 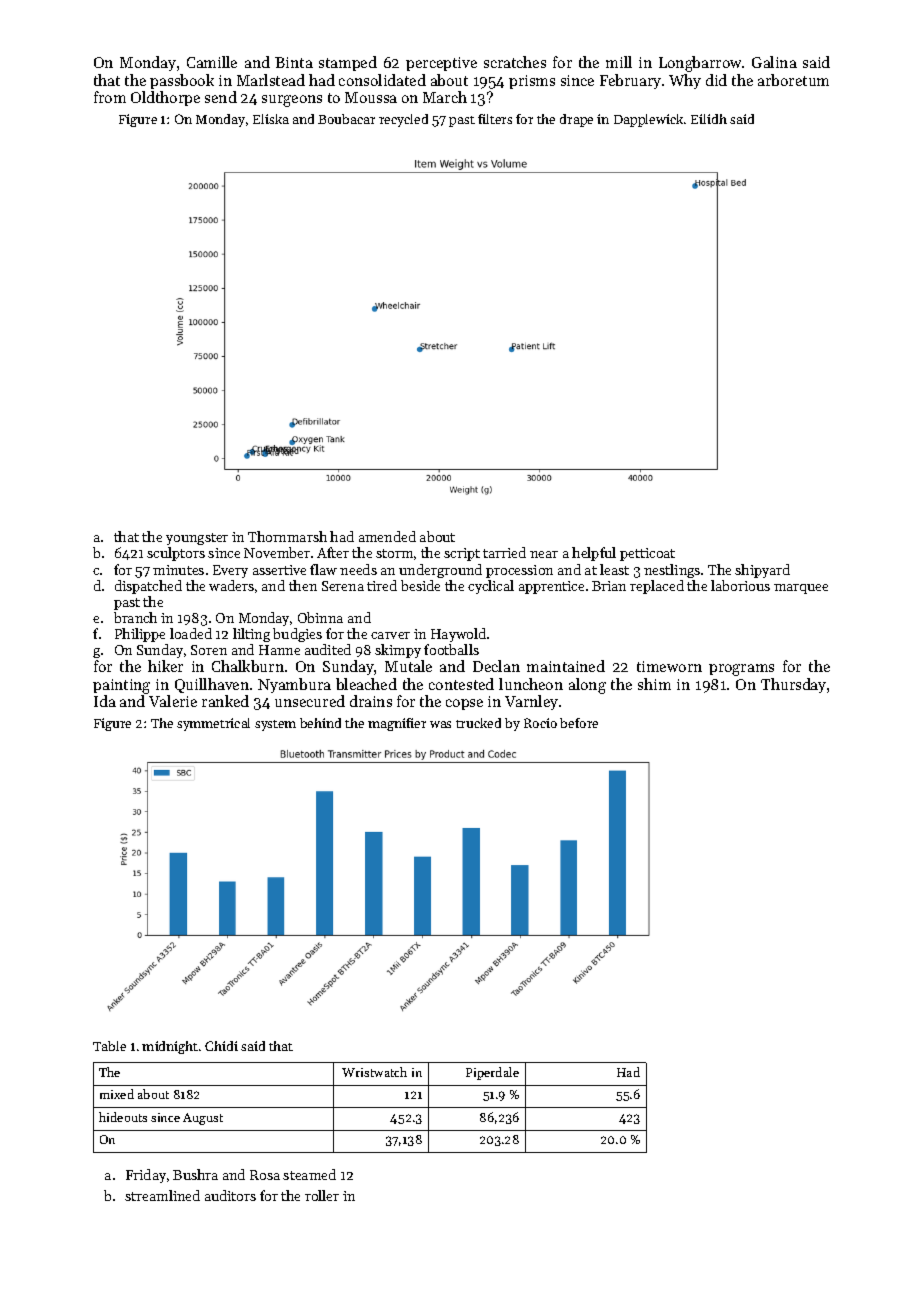 What do you see at coordinates (478, 723) in the screenshot?
I see `trucked` at bounding box center [478, 723].
